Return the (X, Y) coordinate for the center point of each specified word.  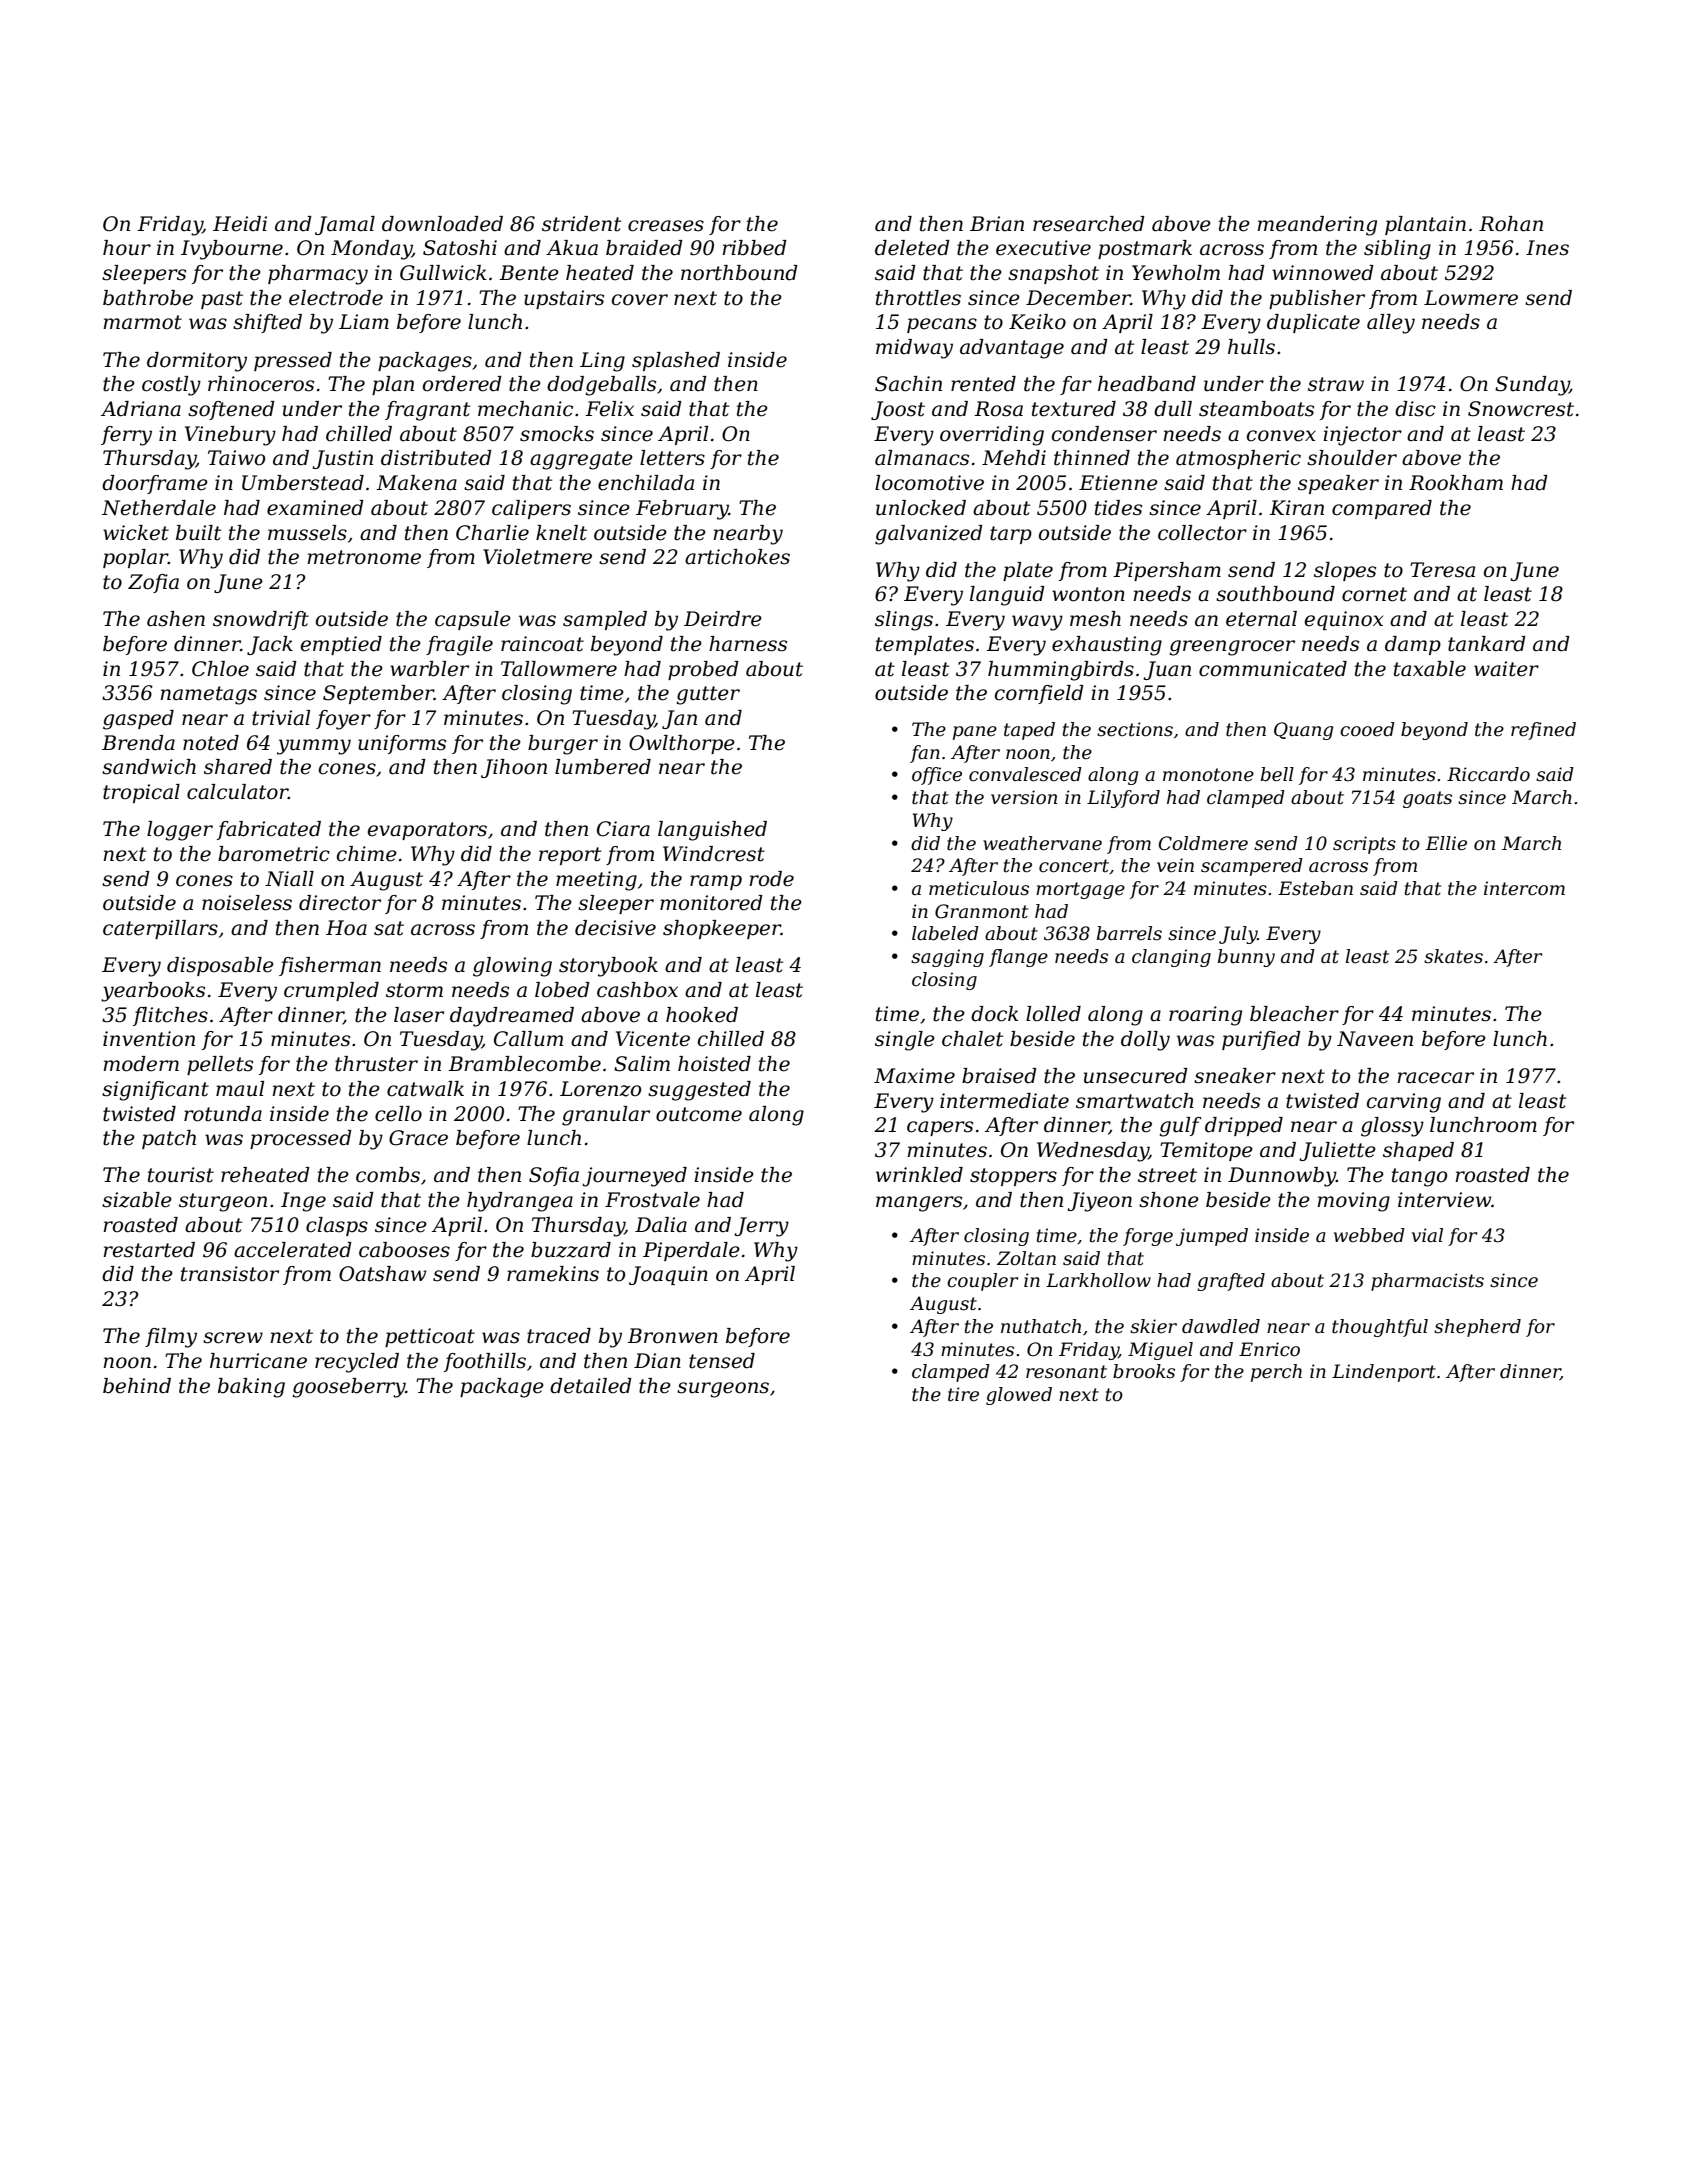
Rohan (1511, 224)
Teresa (1442, 570)
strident (581, 224)
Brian (997, 224)
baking (251, 1388)
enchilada (646, 483)
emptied (341, 645)
